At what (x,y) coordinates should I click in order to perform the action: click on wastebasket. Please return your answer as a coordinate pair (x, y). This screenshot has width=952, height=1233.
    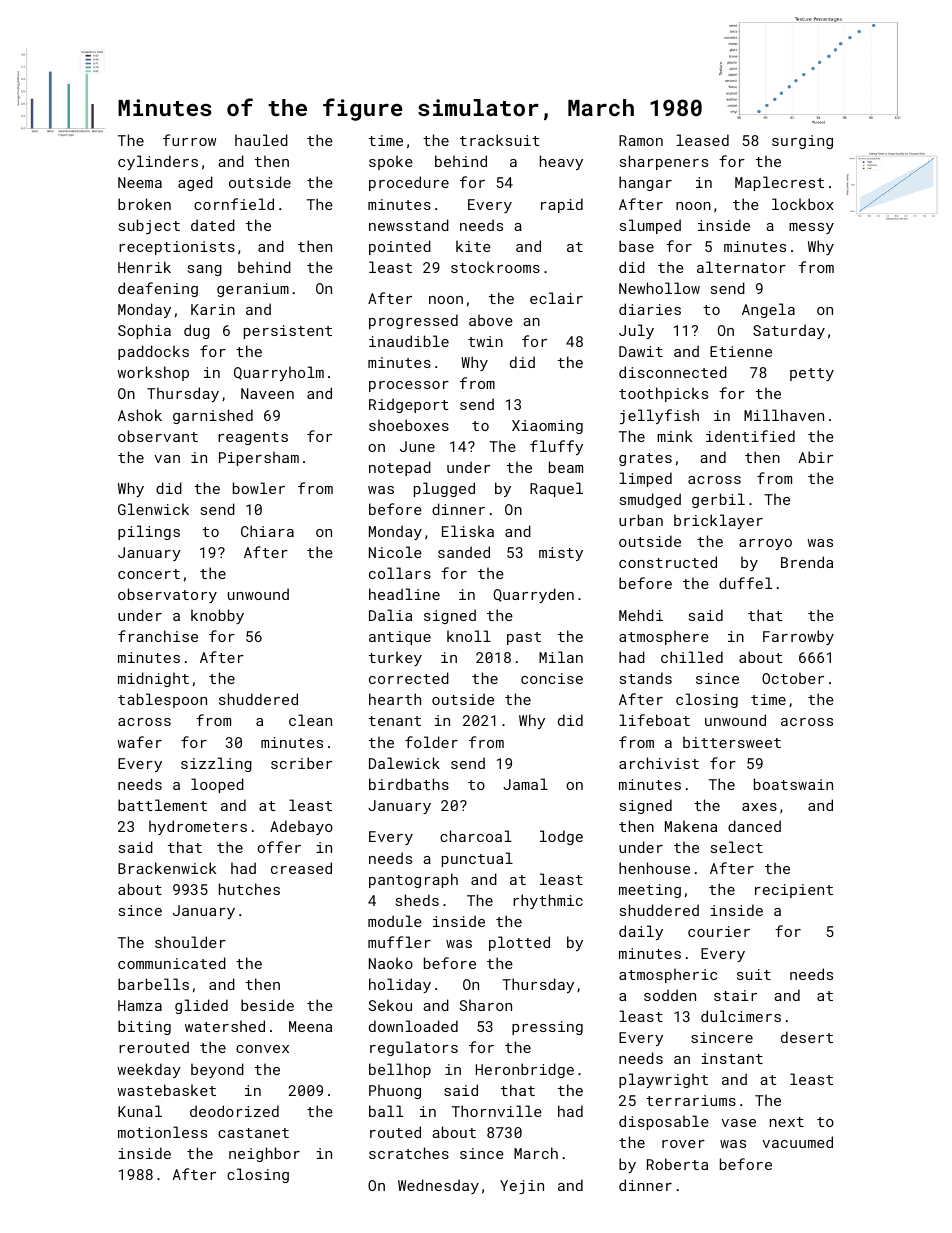
    Looking at the image, I should click on (166, 1090).
